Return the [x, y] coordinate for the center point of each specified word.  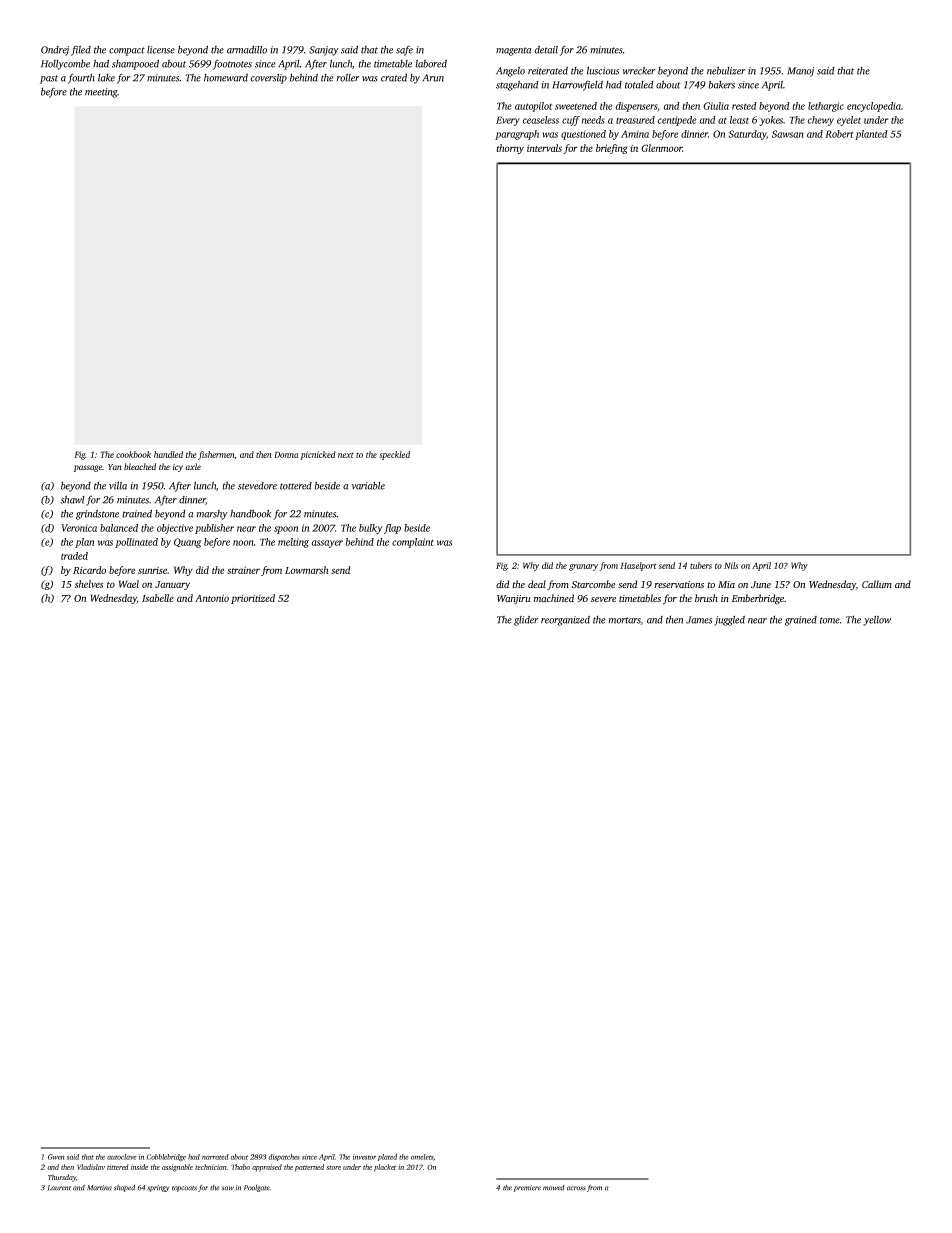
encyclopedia [874, 107]
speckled [394, 455]
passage [88, 468]
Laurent [59, 1188]
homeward [226, 78]
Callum [877, 584]
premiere [527, 1188]
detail [546, 50]
